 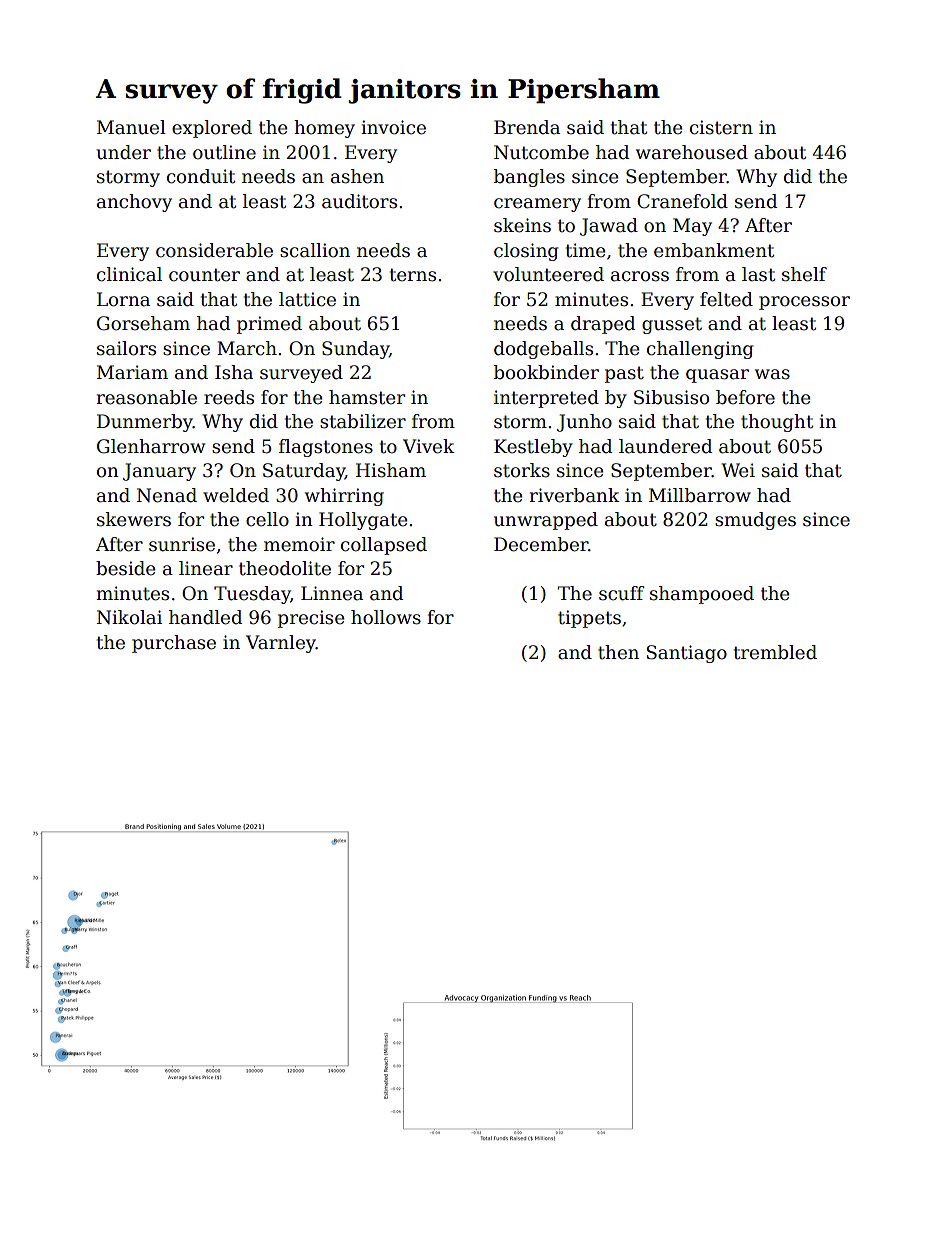 What do you see at coordinates (269, 325) in the page?
I see `primed` at bounding box center [269, 325].
